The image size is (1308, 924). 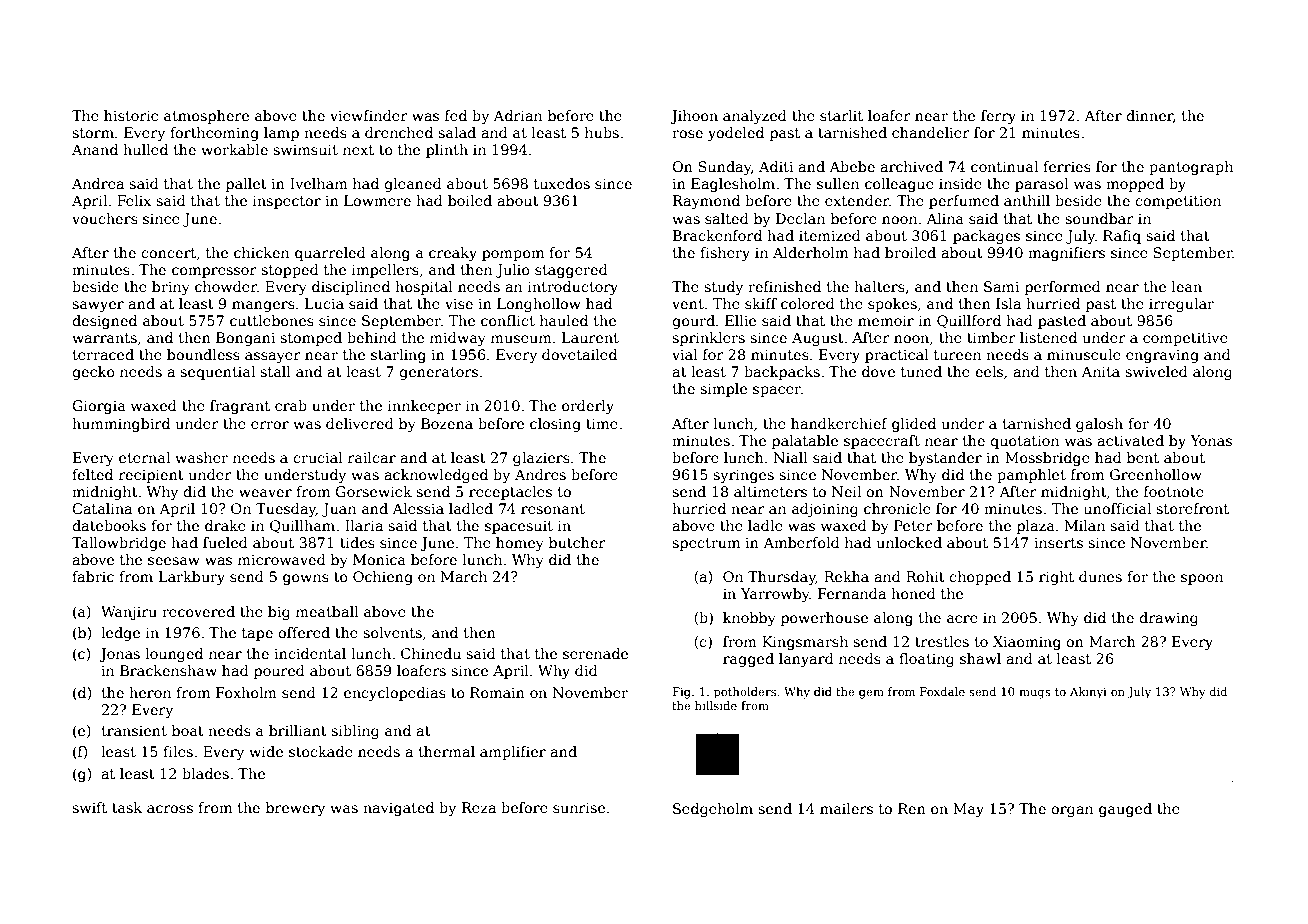 I want to click on staggered, so click(x=571, y=271).
